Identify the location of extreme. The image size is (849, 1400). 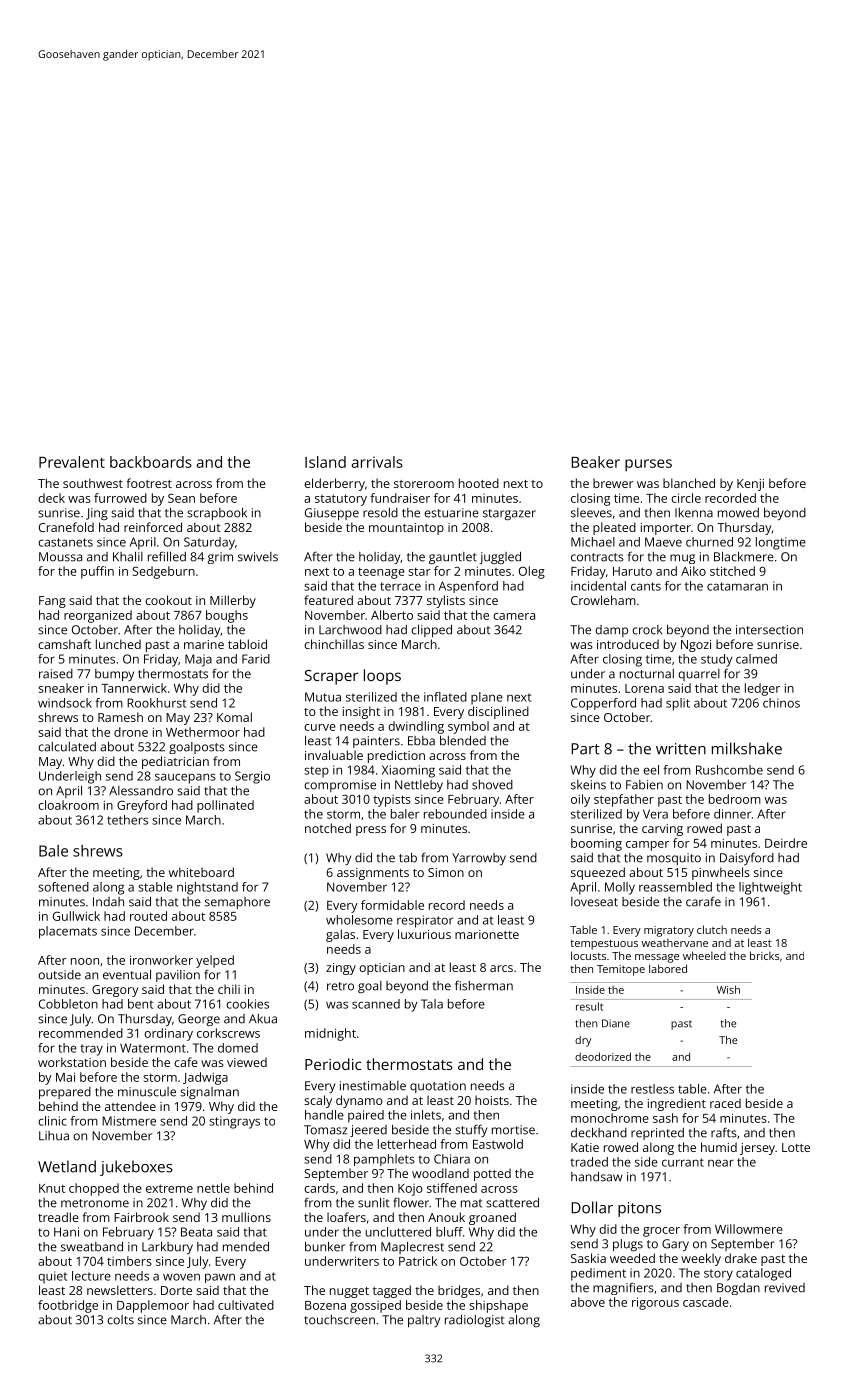
(169, 1188).
